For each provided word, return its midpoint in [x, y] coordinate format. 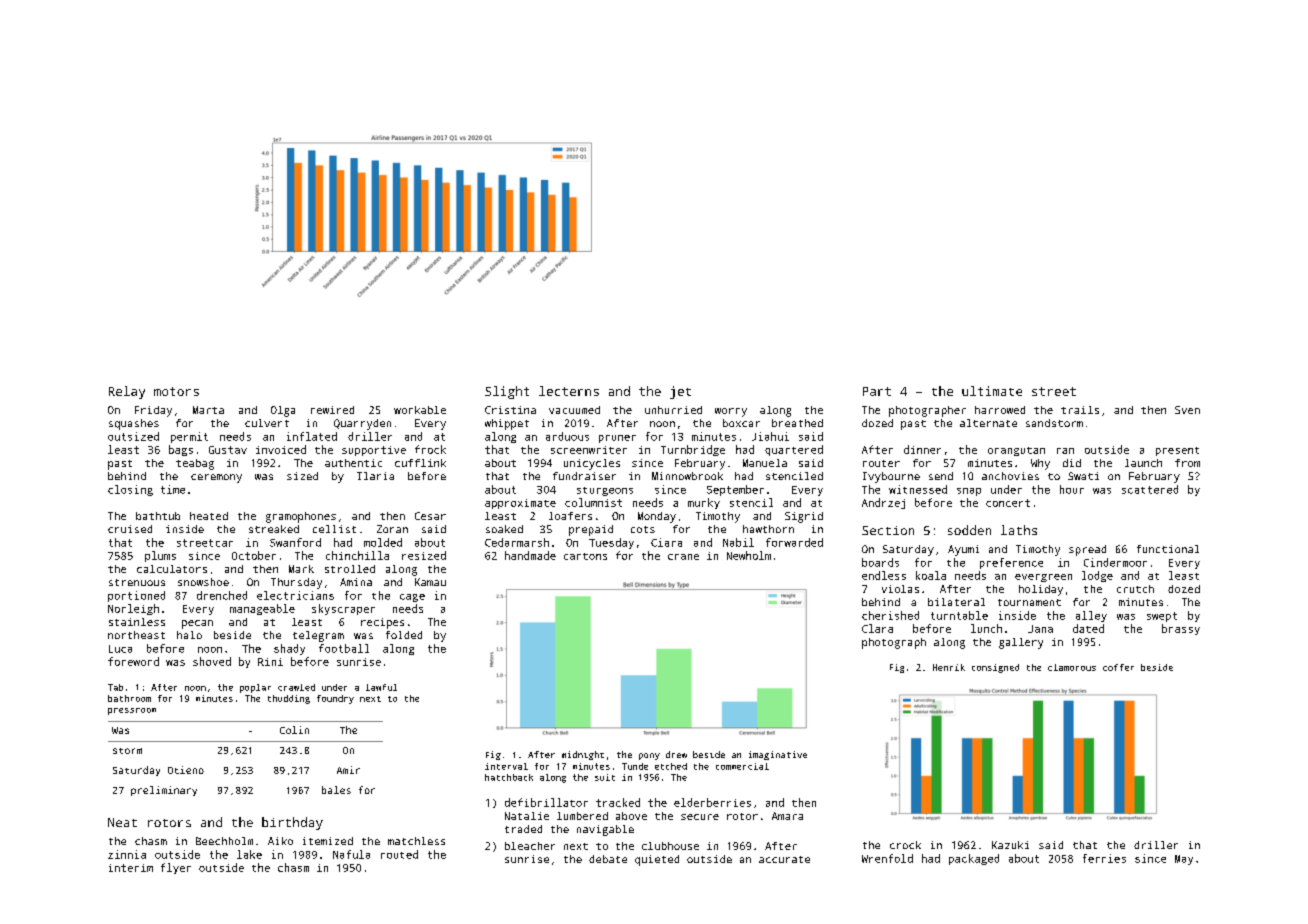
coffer [1118, 667]
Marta [208, 410]
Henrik [949, 667]
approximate [520, 504]
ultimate [992, 391]
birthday [292, 823]
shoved [212, 661]
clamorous [1072, 667]
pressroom [132, 711]
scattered [1150, 489]
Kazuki [1010, 845]
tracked [618, 802]
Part [877, 391]
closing [130, 490]
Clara [877, 628]
